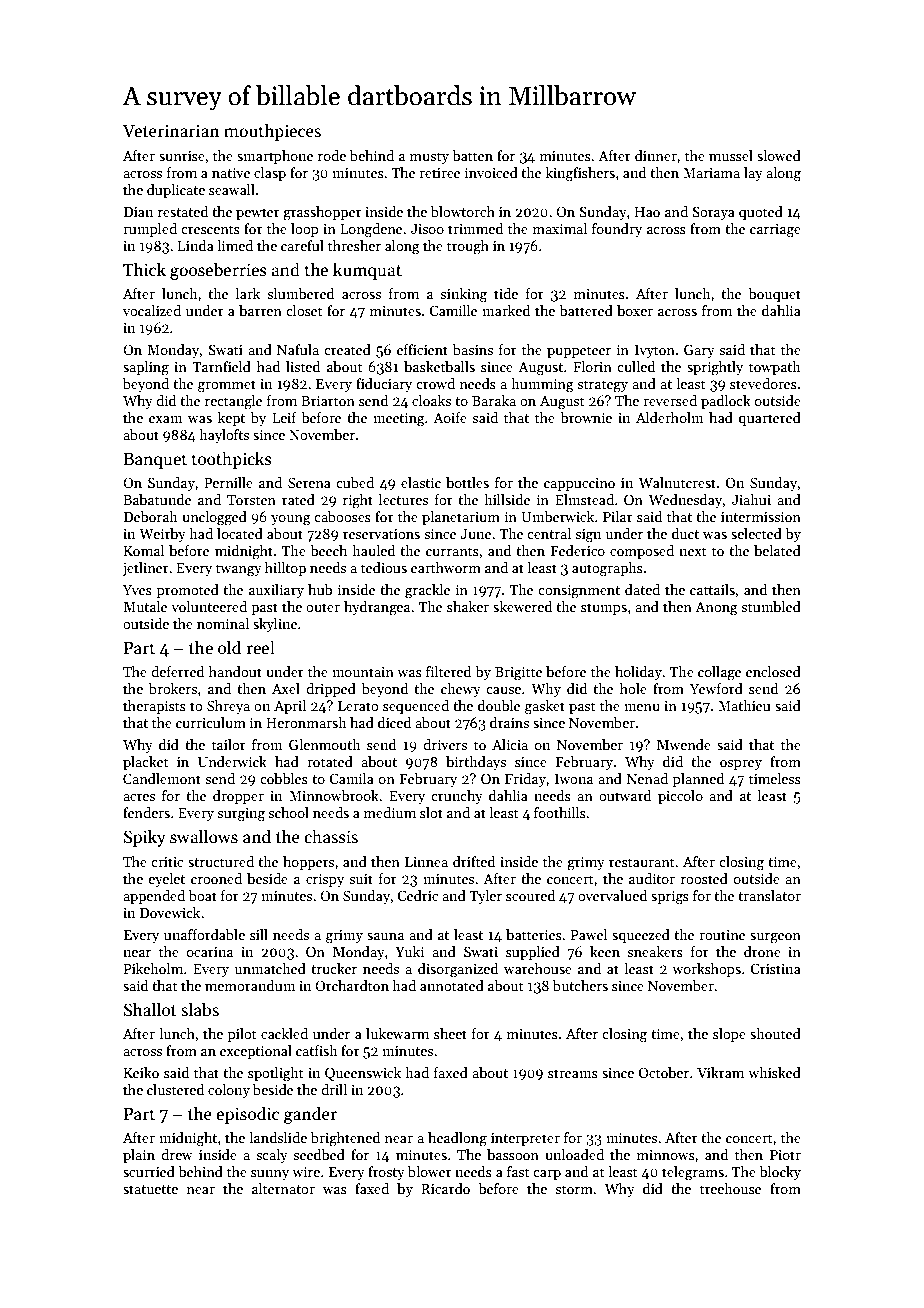  Describe the element at coordinates (150, 1189) in the screenshot. I see `statuette` at that location.
